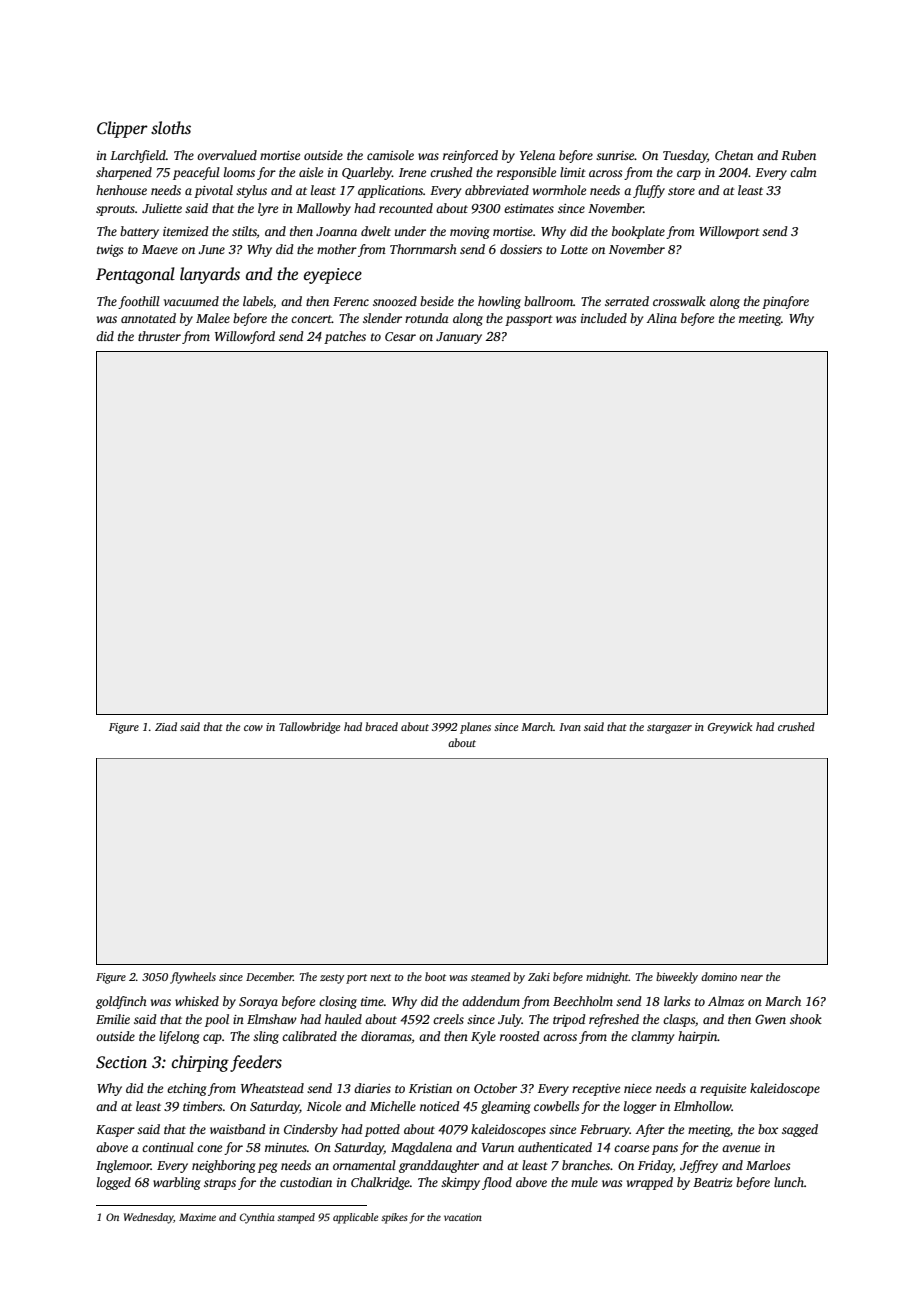 The width and height of the screenshot is (924, 1308). What do you see at coordinates (197, 1217) in the screenshot?
I see `Maxime` at bounding box center [197, 1217].
